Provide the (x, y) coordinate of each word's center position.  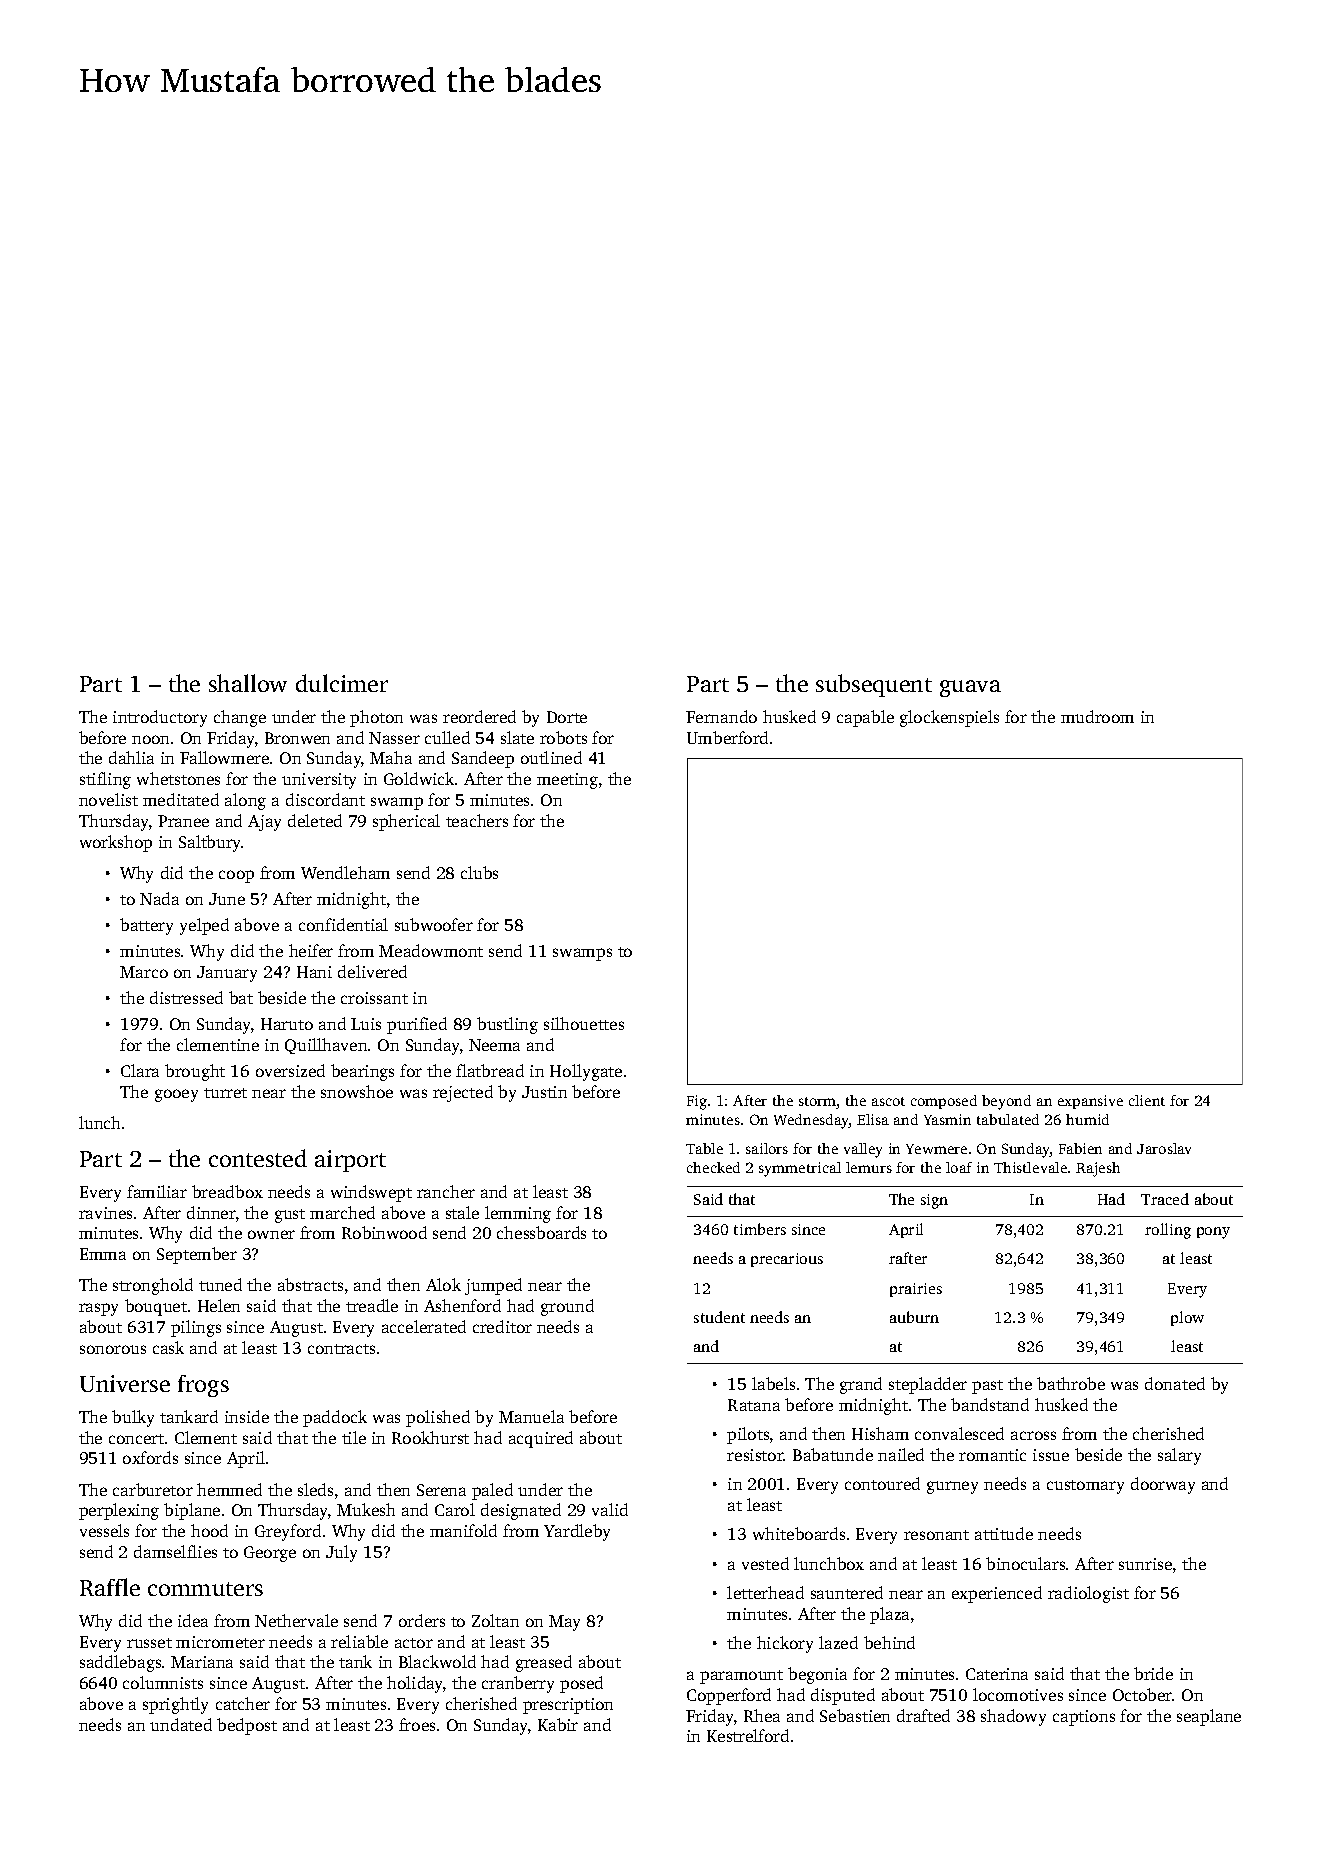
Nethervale (296, 1620)
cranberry (518, 1684)
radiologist (1088, 1594)
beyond (1006, 1102)
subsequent (874, 685)
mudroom (1097, 716)
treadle (372, 1305)
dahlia (131, 757)
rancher (446, 1191)
